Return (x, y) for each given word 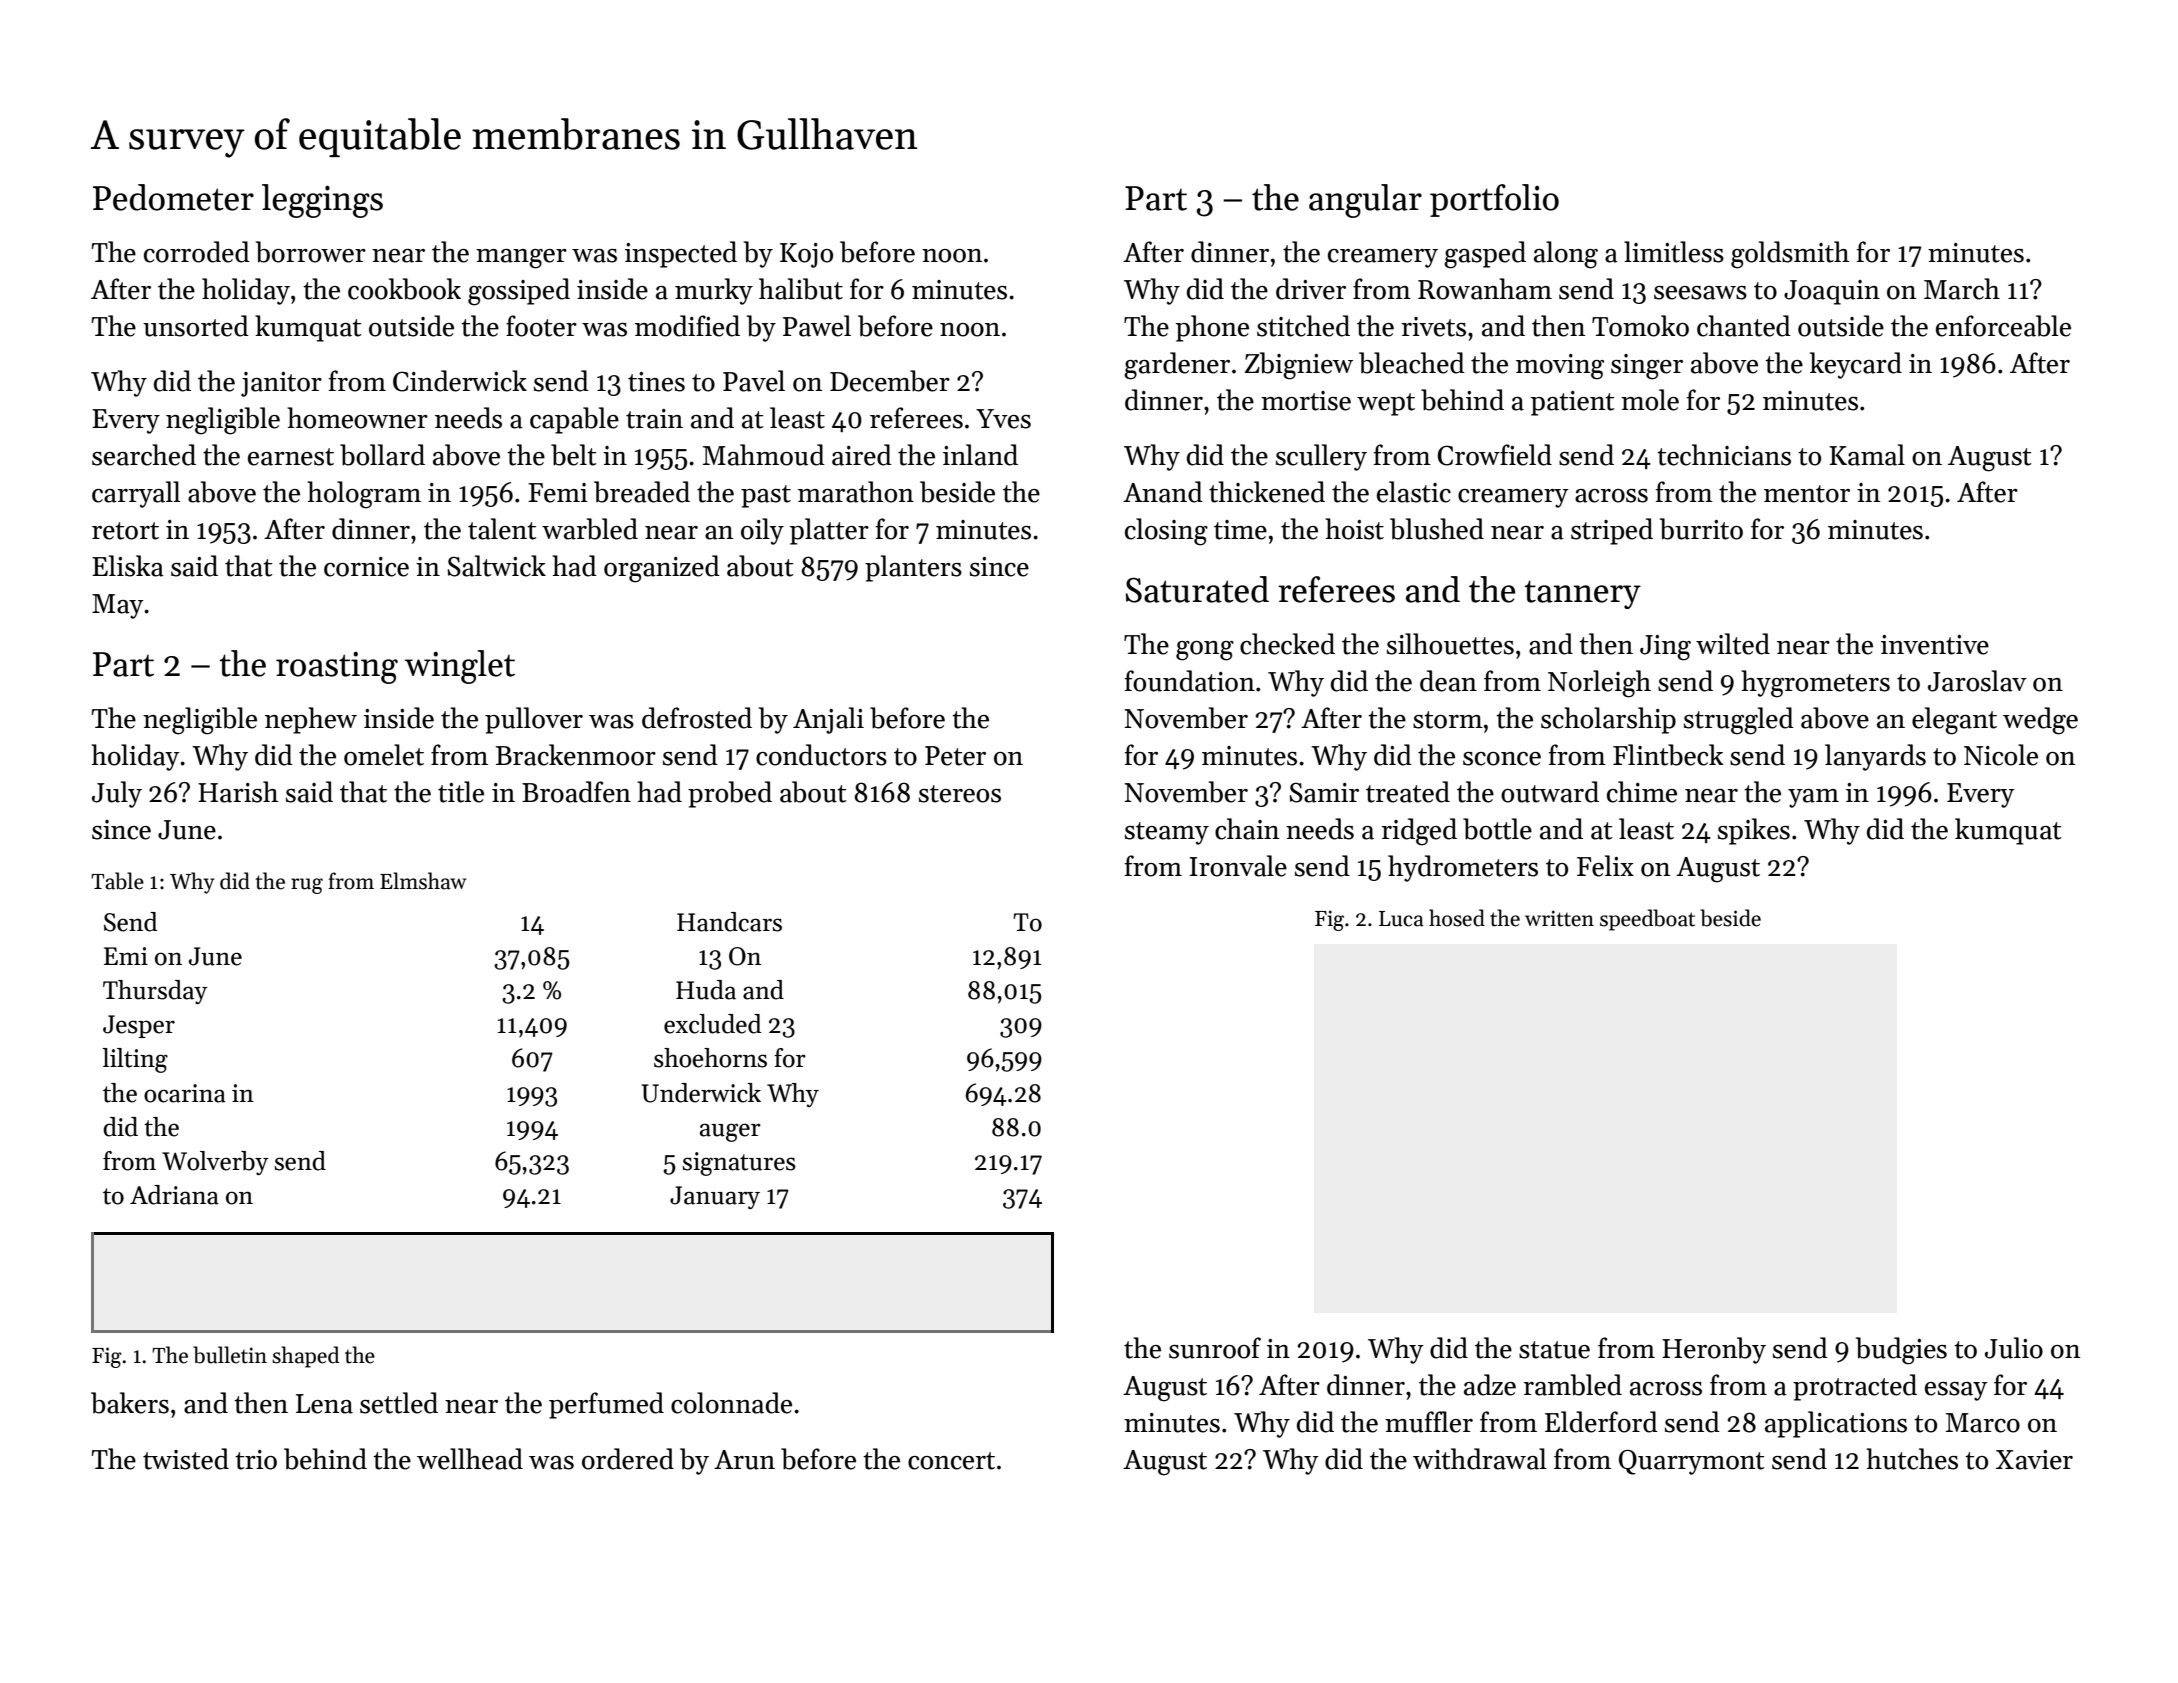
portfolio (1494, 200)
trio (256, 1460)
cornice (366, 567)
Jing (1665, 648)
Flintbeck (1668, 755)
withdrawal (1480, 1459)
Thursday (155, 992)
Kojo (806, 255)
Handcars (729, 922)
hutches (1912, 1459)
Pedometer (173, 197)
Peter (955, 756)
